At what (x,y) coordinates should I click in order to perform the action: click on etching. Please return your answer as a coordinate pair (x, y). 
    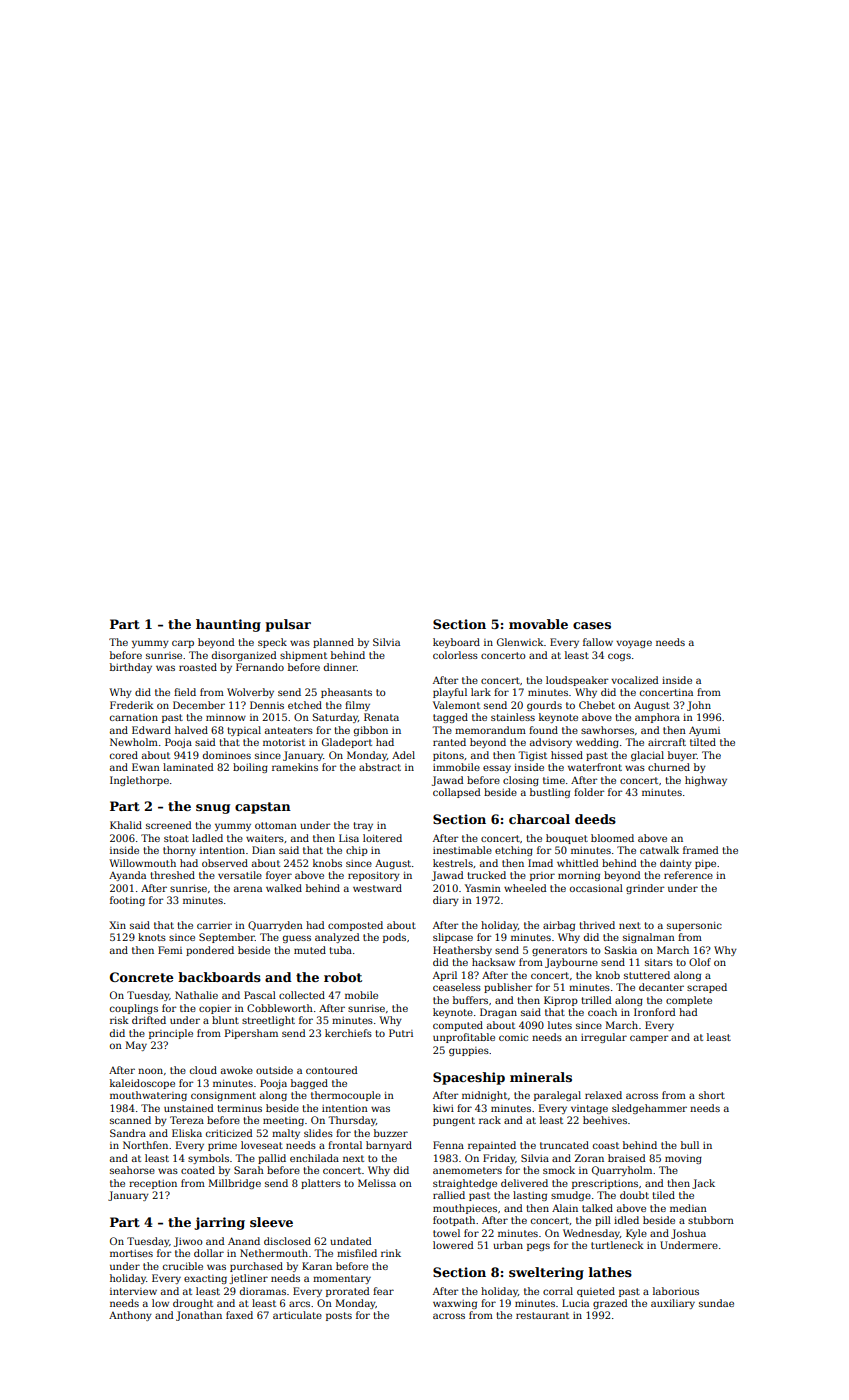
    Looking at the image, I should click on (514, 851).
